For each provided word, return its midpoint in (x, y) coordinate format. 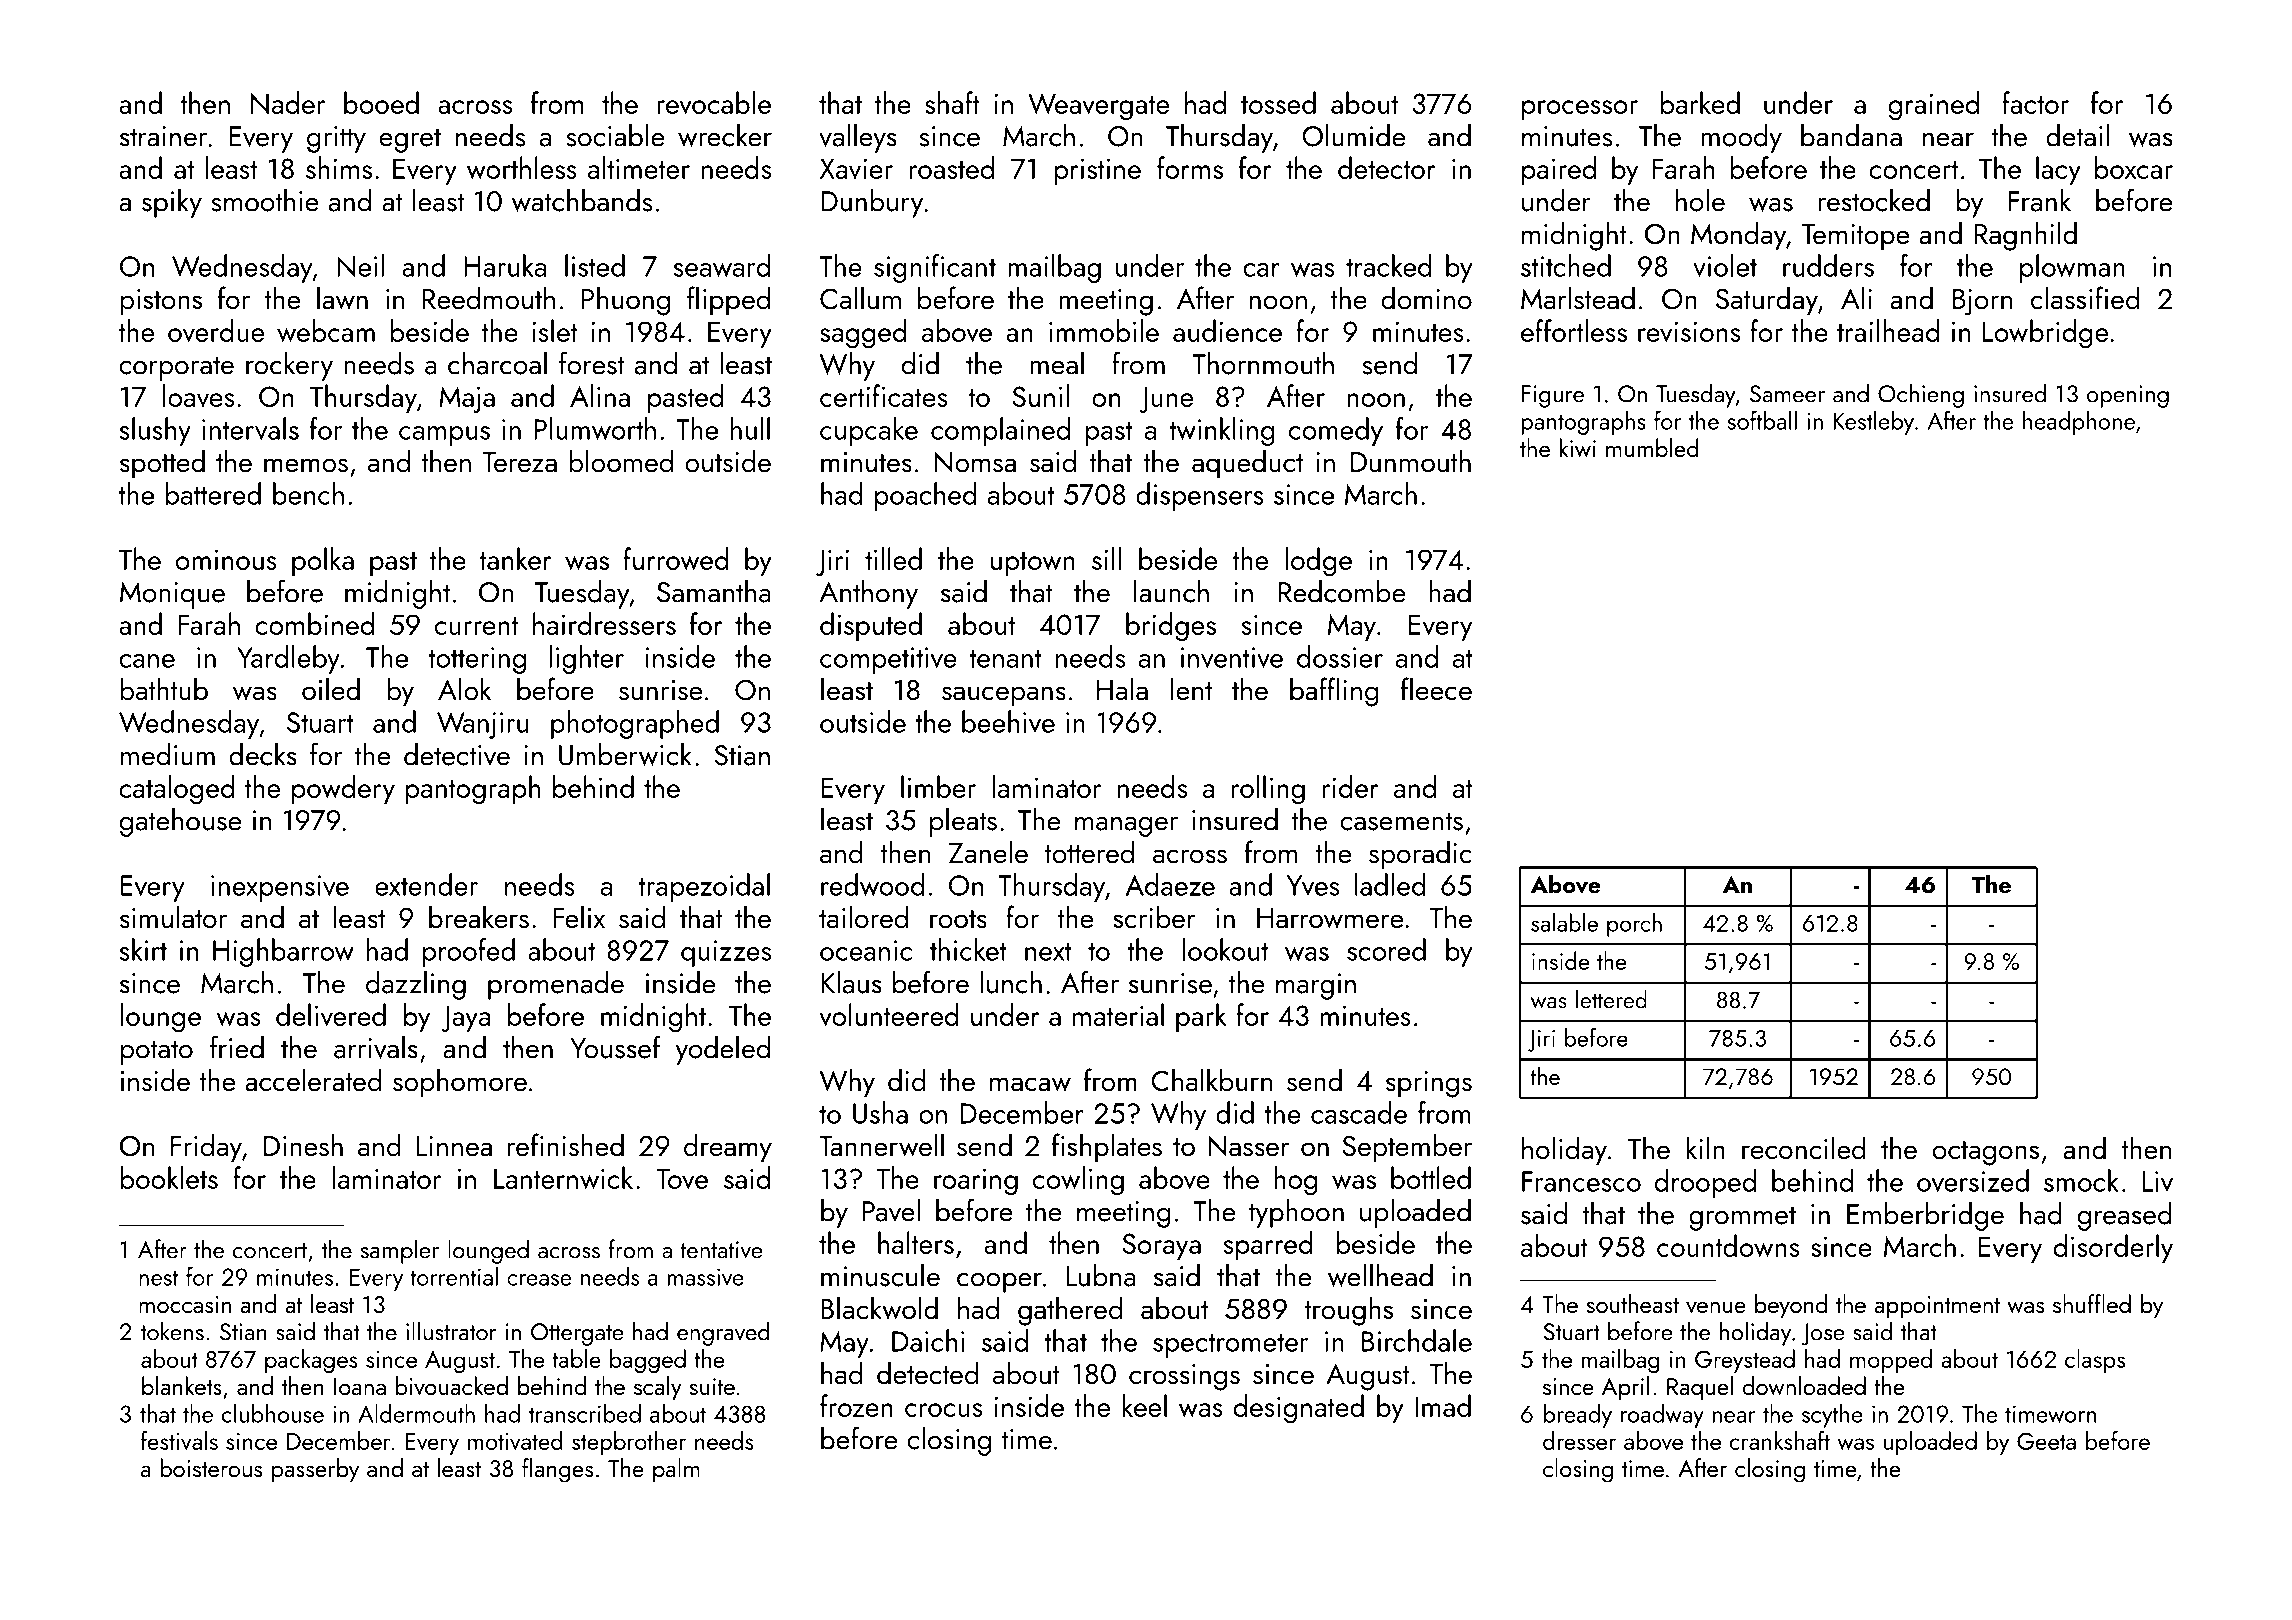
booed (381, 102)
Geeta (2046, 1441)
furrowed (676, 558)
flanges (557, 1470)
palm (676, 1470)
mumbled (1652, 447)
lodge (1318, 562)
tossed (1278, 102)
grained (1934, 106)
